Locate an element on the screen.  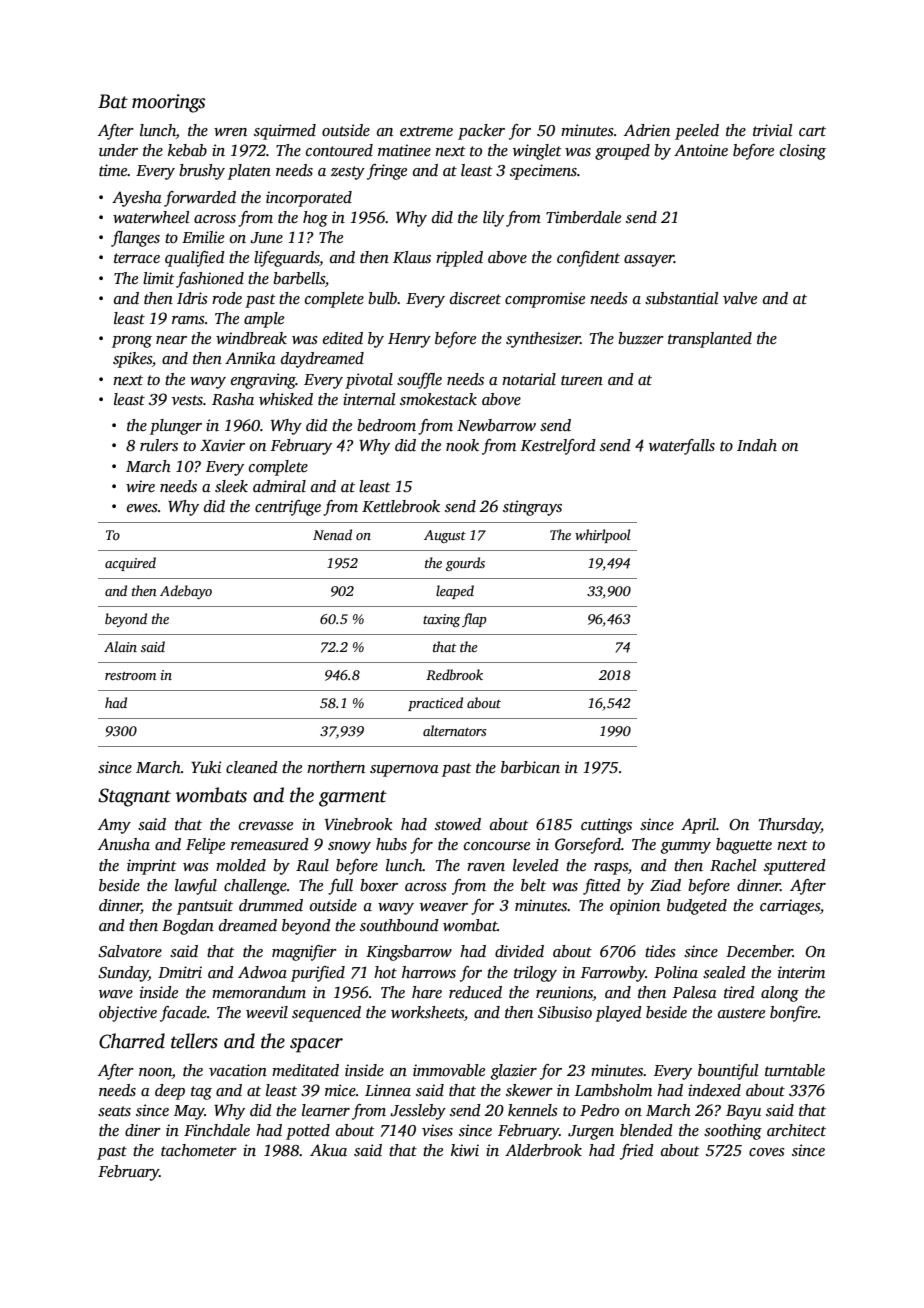
rasps is located at coordinates (611, 869).
